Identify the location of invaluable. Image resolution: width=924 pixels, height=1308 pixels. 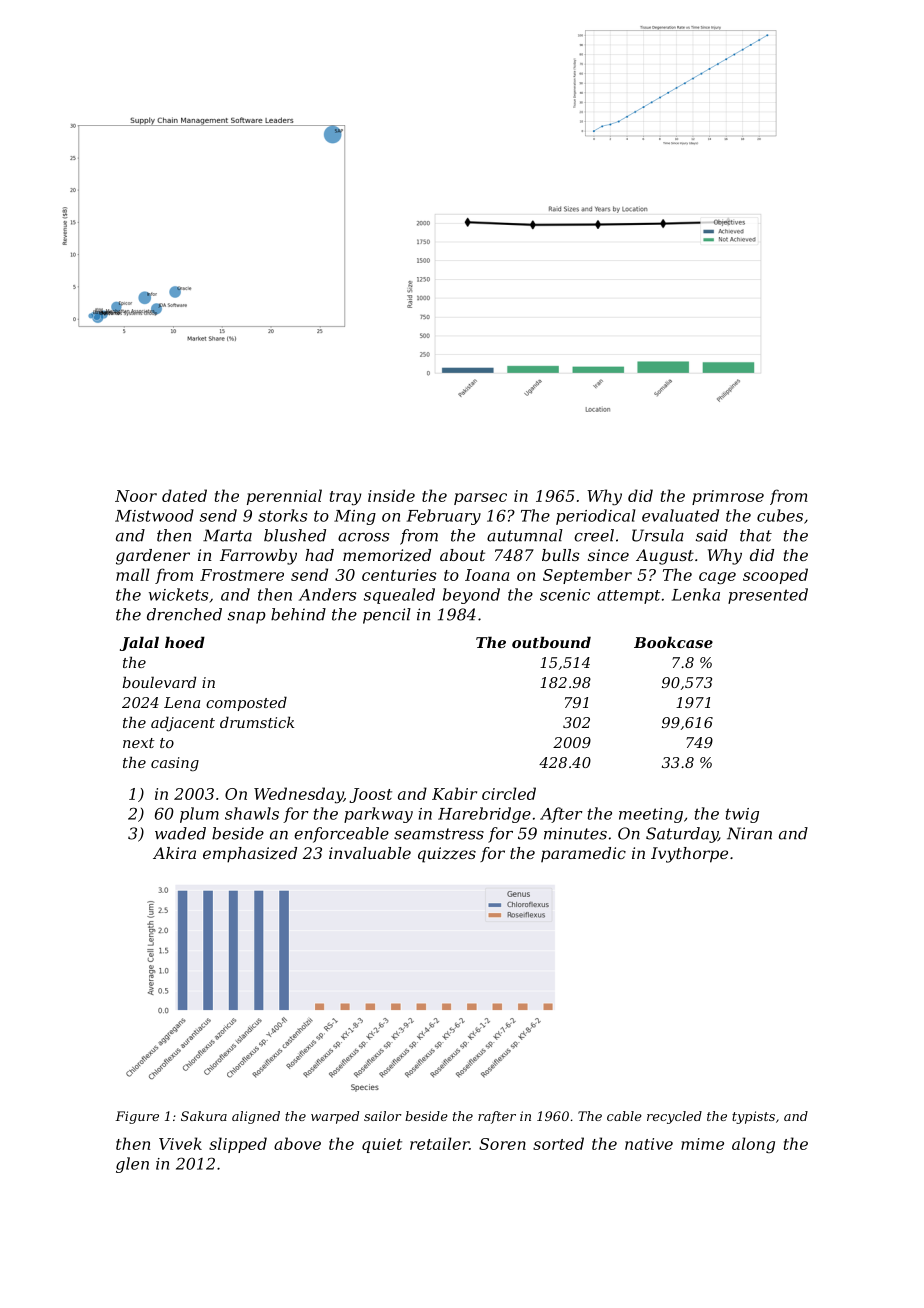
(370, 853).
